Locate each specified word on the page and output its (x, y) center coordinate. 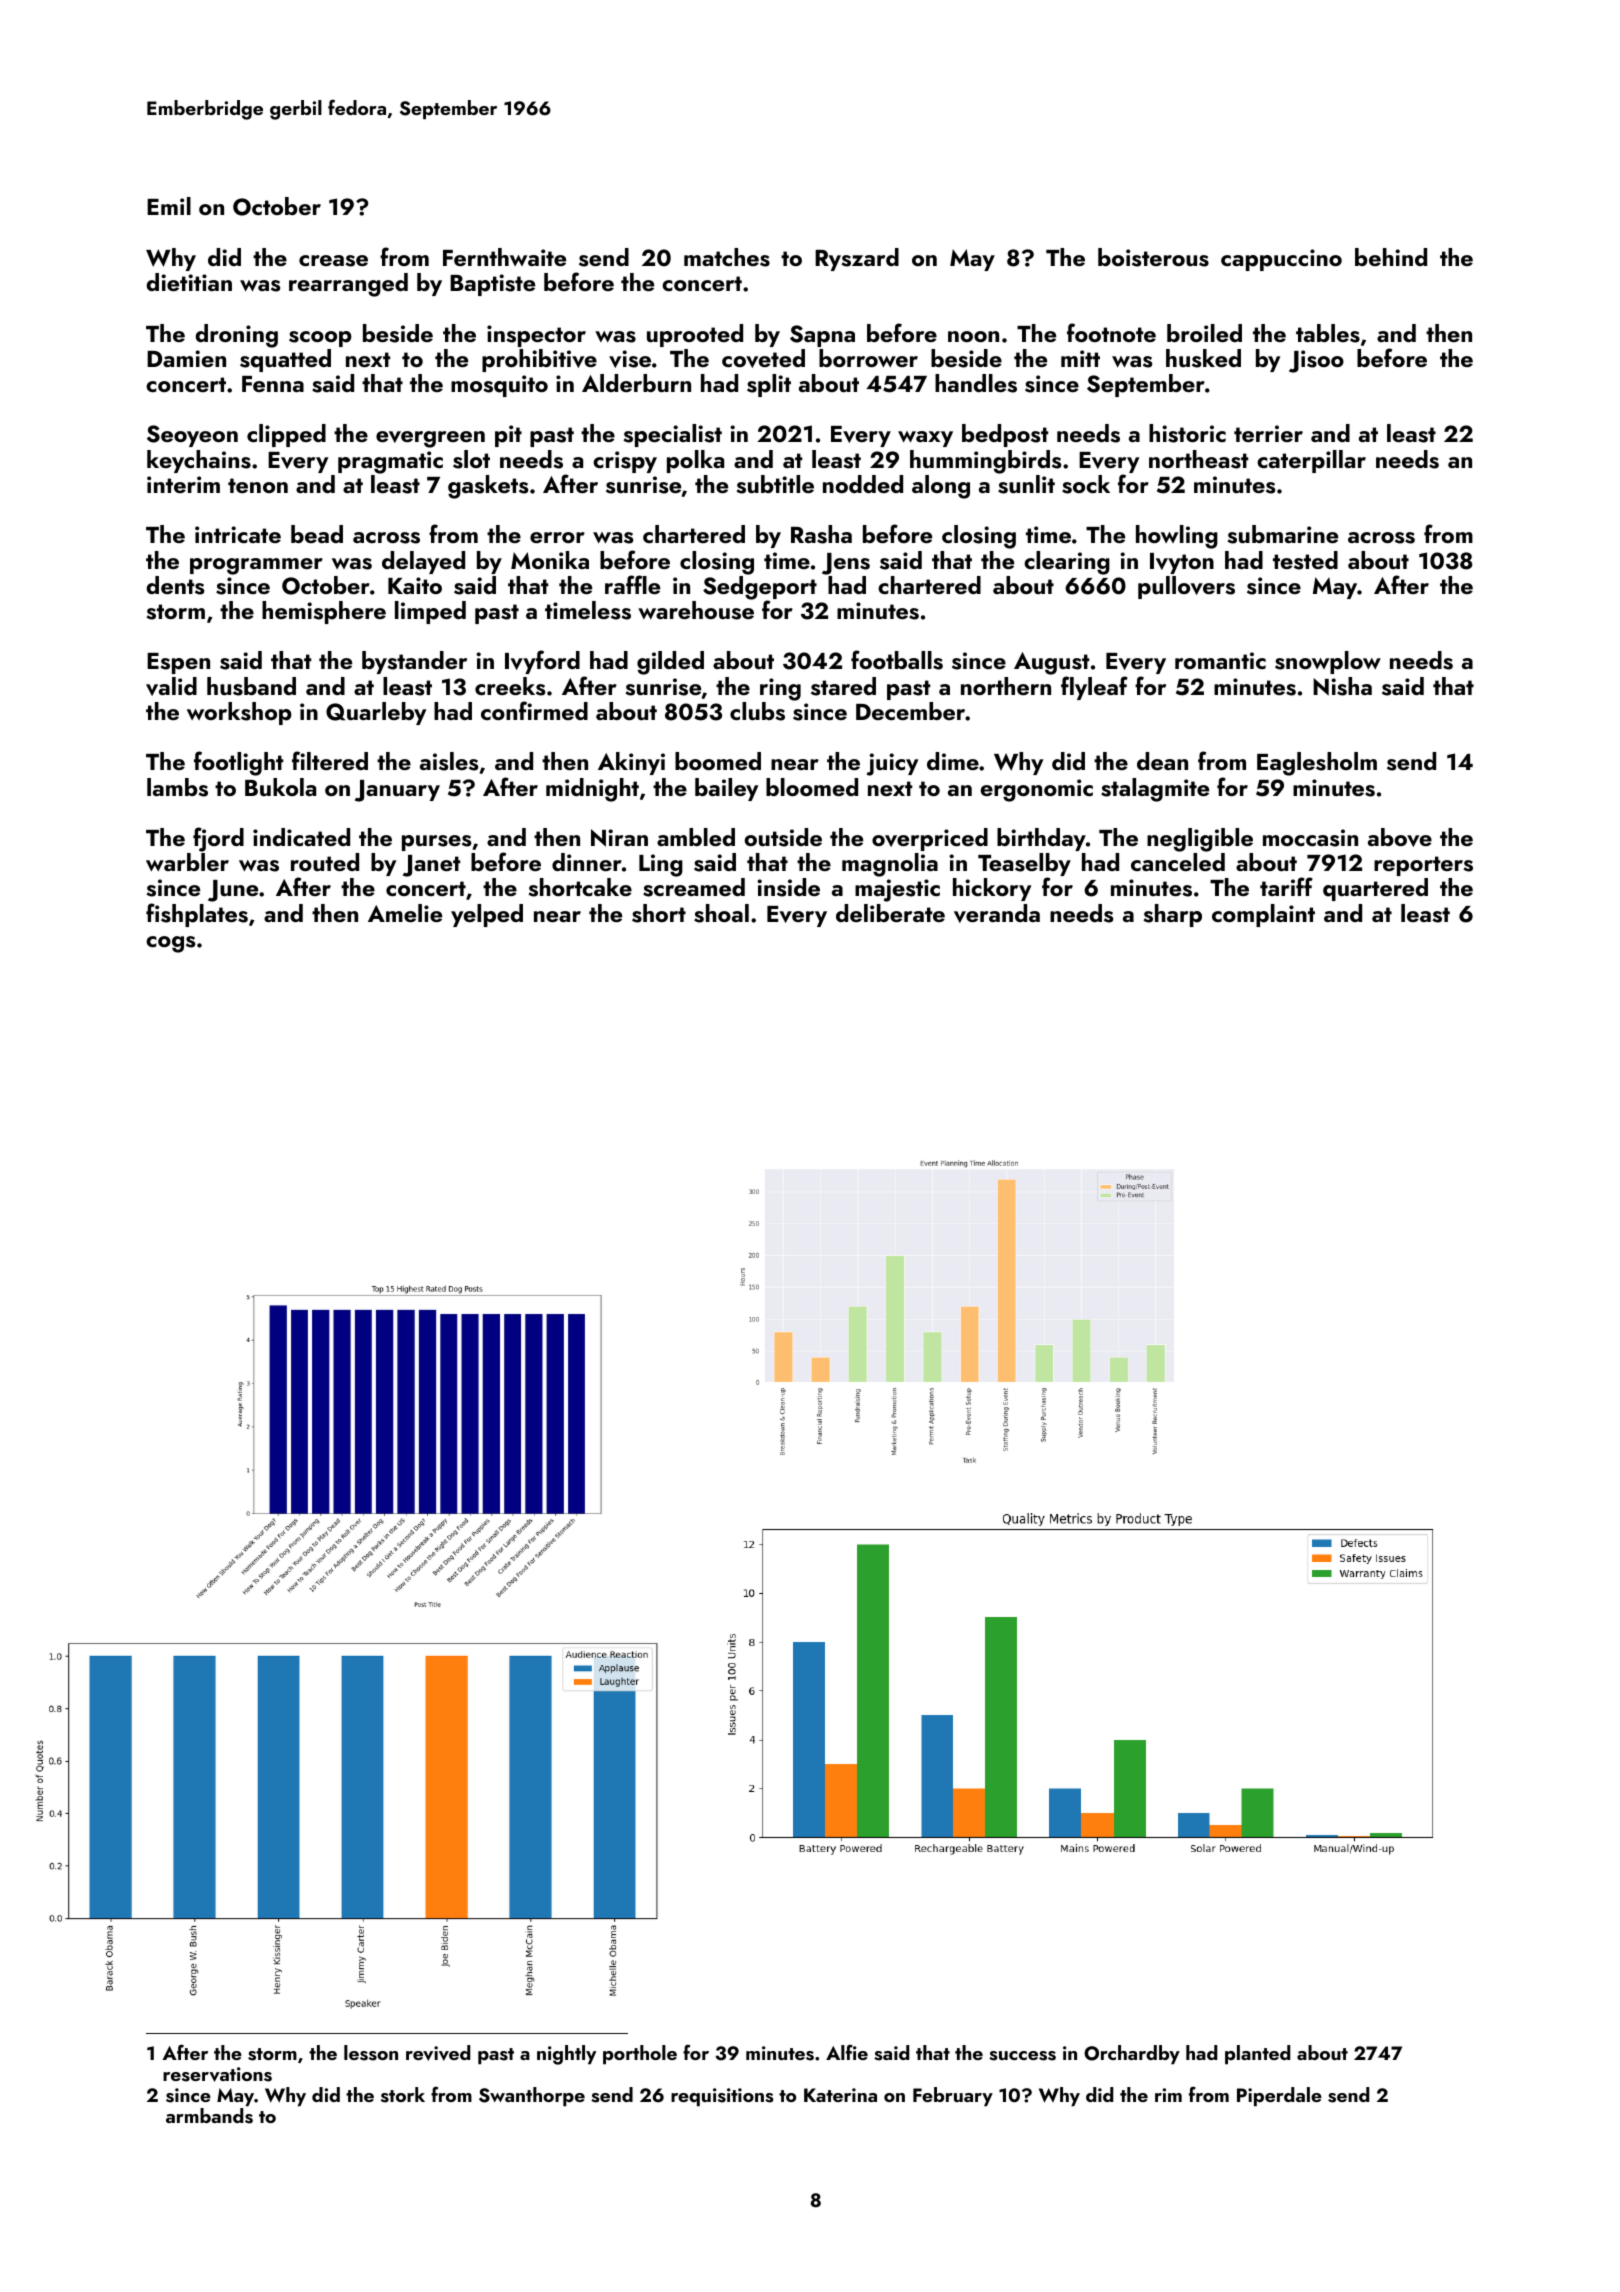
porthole (640, 2054)
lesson (371, 2053)
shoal (721, 913)
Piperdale (1279, 2096)
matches (727, 257)
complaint (1263, 915)
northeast (1199, 459)
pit (508, 436)
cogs (170, 944)
